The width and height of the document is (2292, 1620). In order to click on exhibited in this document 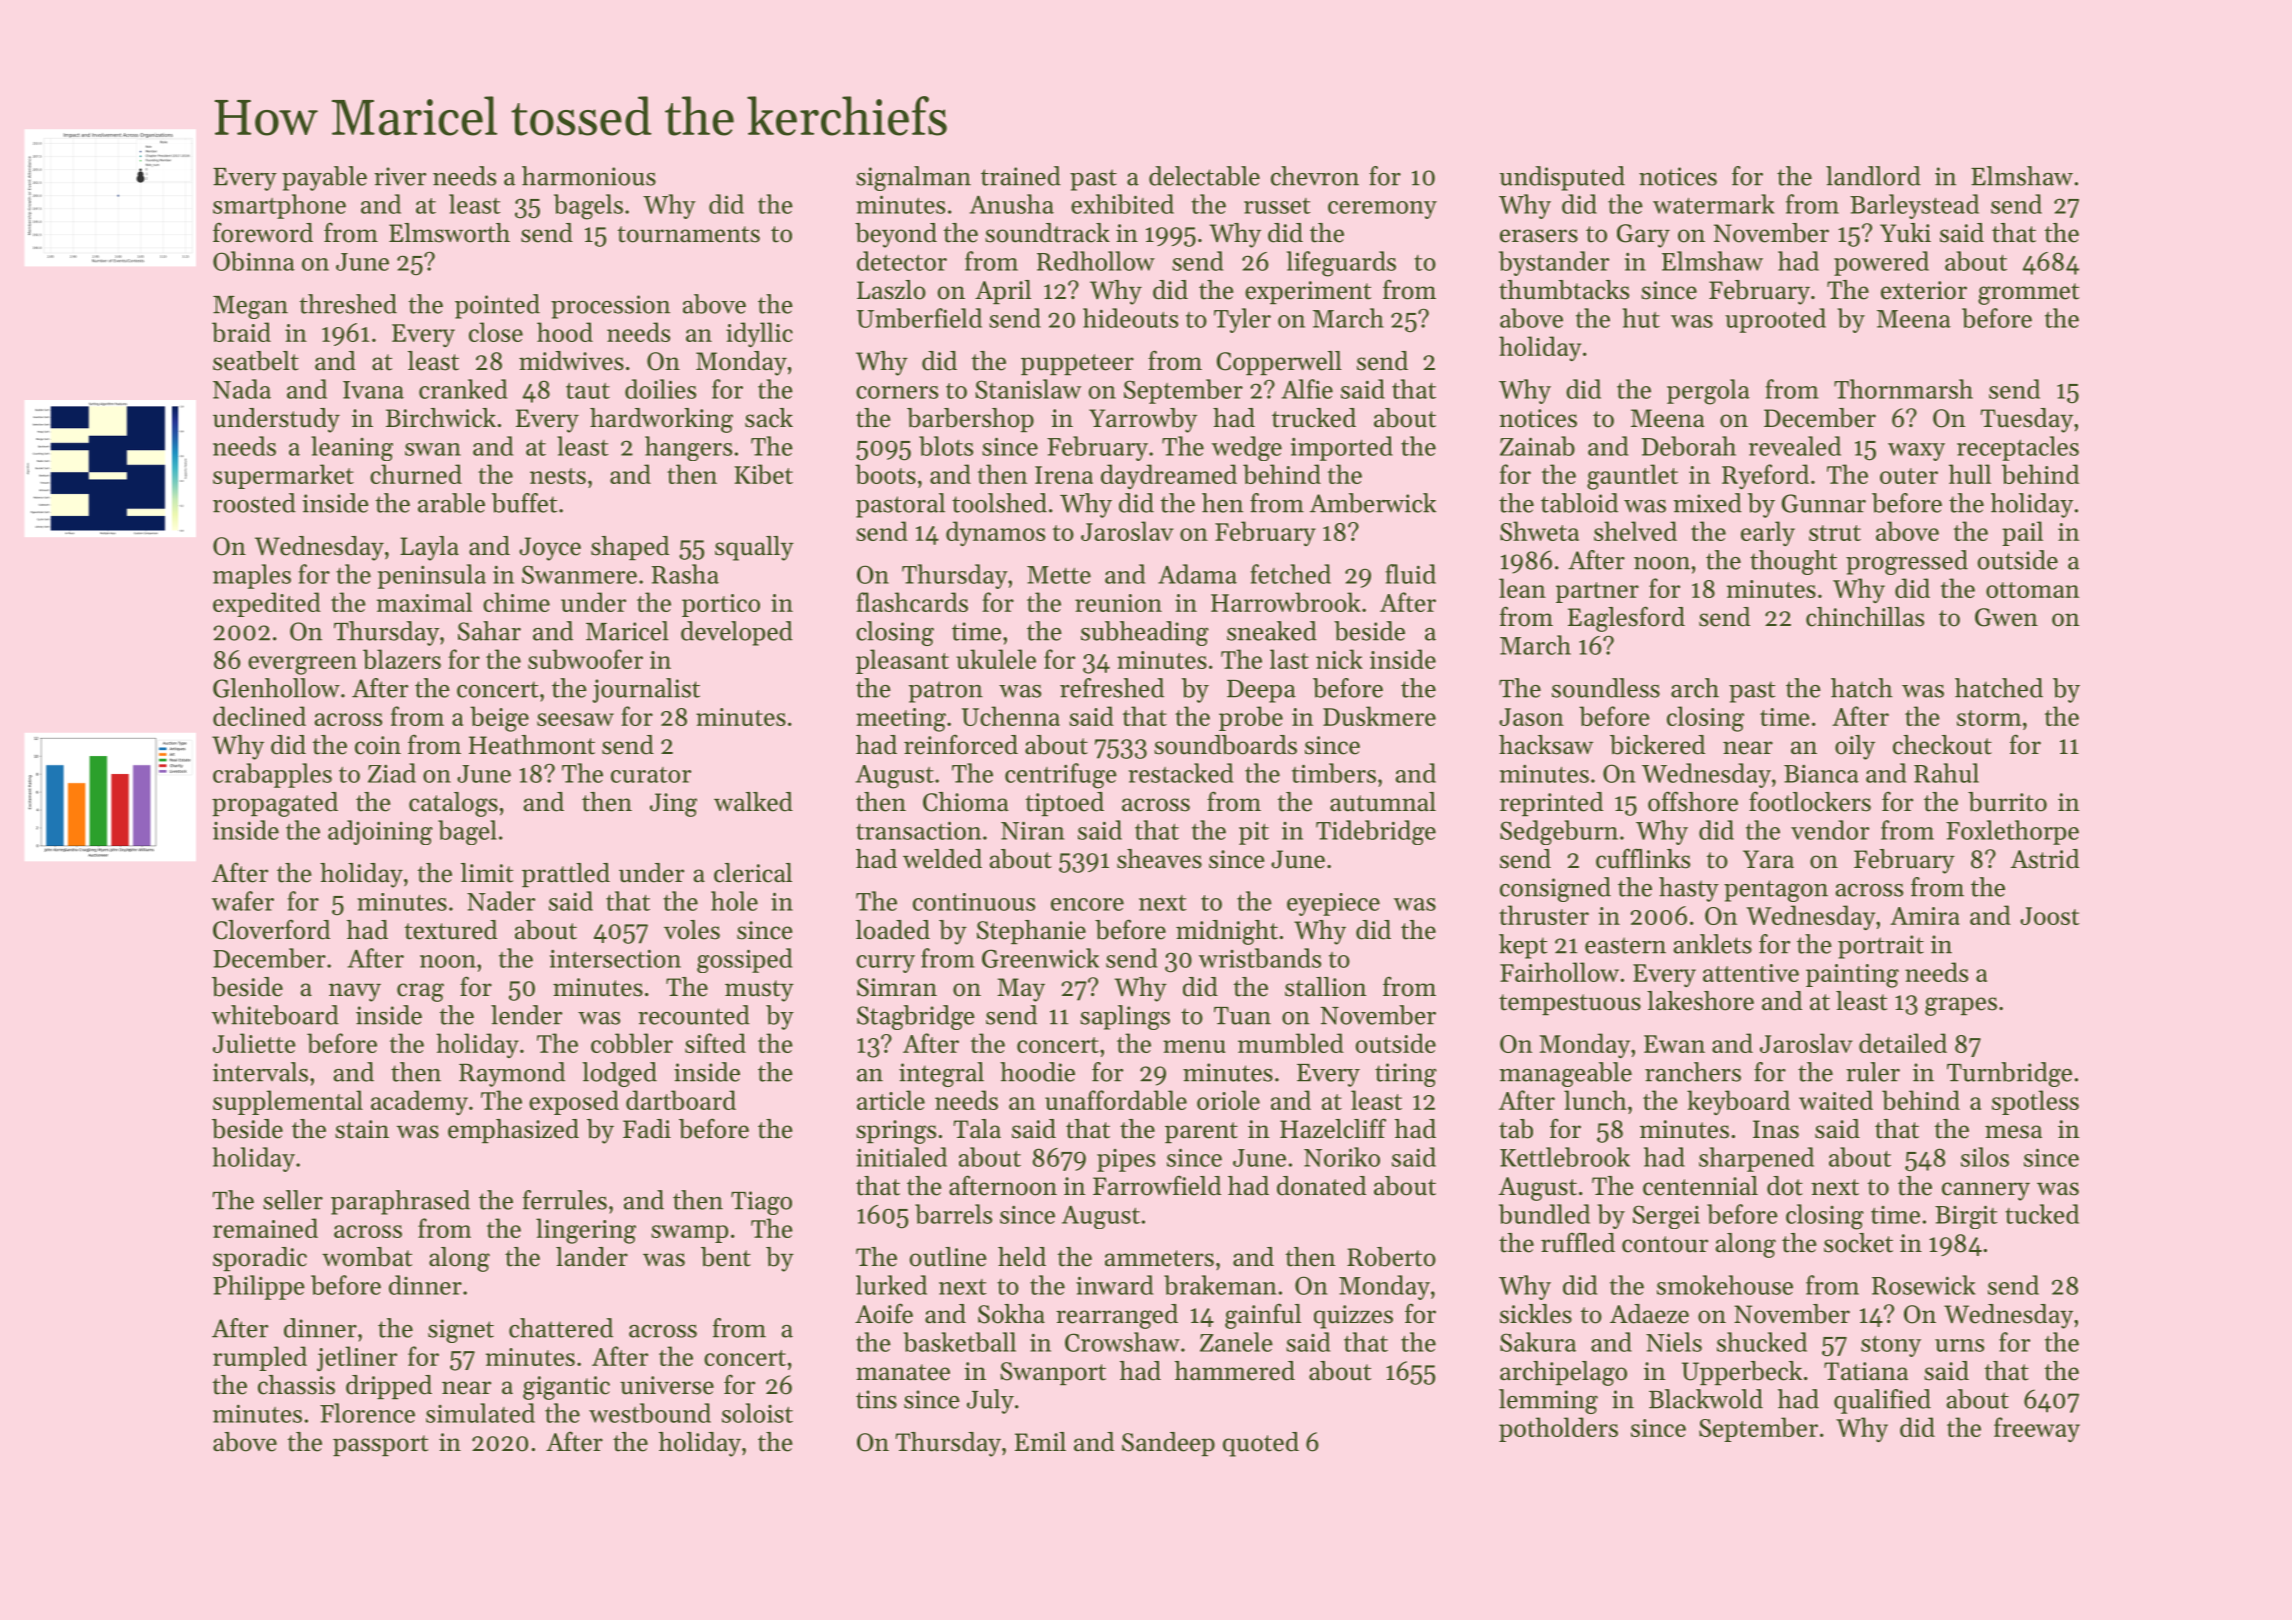, I will do `click(1122, 204)`.
